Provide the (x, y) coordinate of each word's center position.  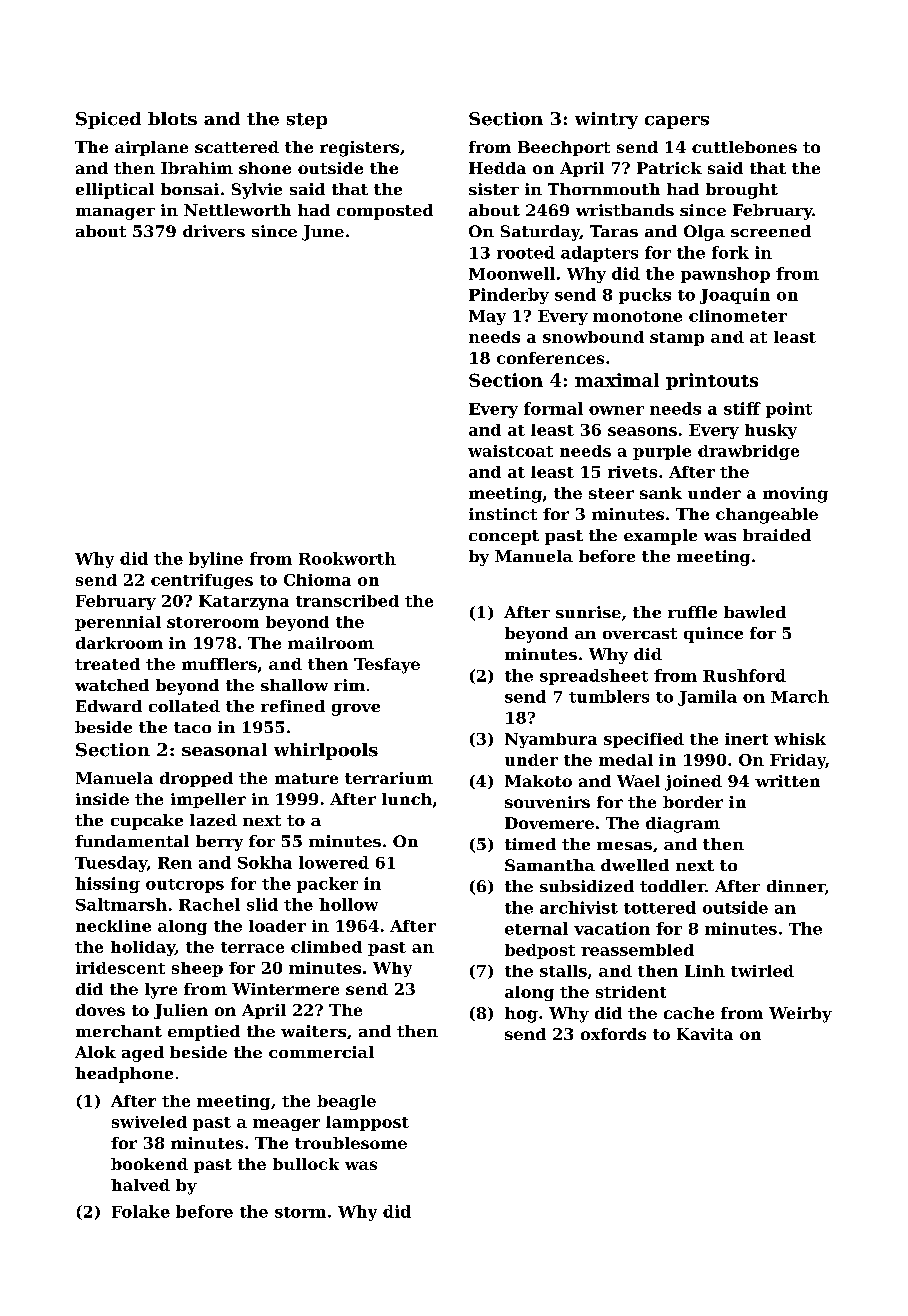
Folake (141, 1211)
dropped (196, 779)
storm (300, 1212)
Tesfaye (387, 666)
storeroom (213, 622)
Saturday (540, 233)
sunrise (588, 612)
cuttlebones (744, 147)
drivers (214, 231)
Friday (798, 761)
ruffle (692, 612)
